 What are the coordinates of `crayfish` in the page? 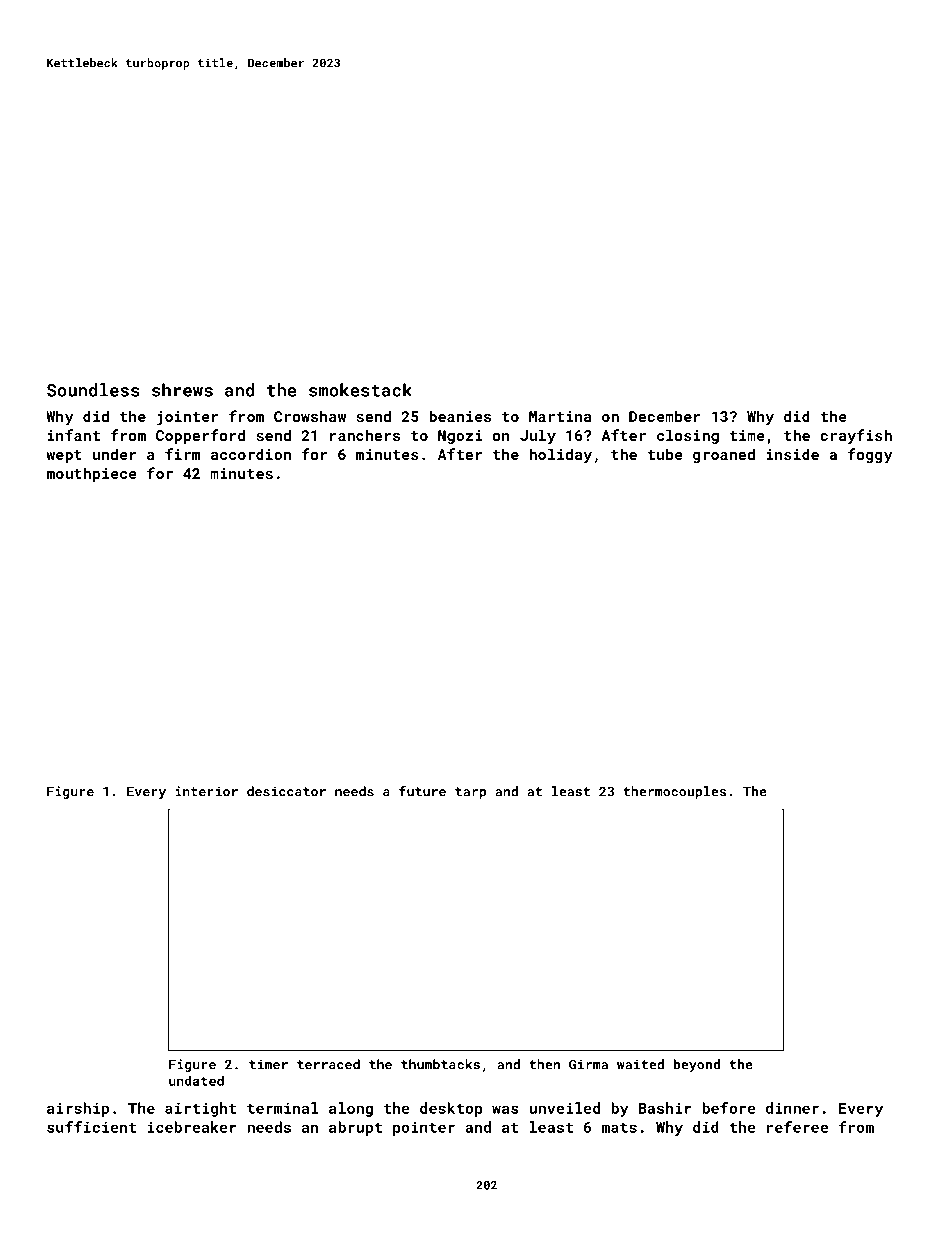 It's located at (856, 436).
